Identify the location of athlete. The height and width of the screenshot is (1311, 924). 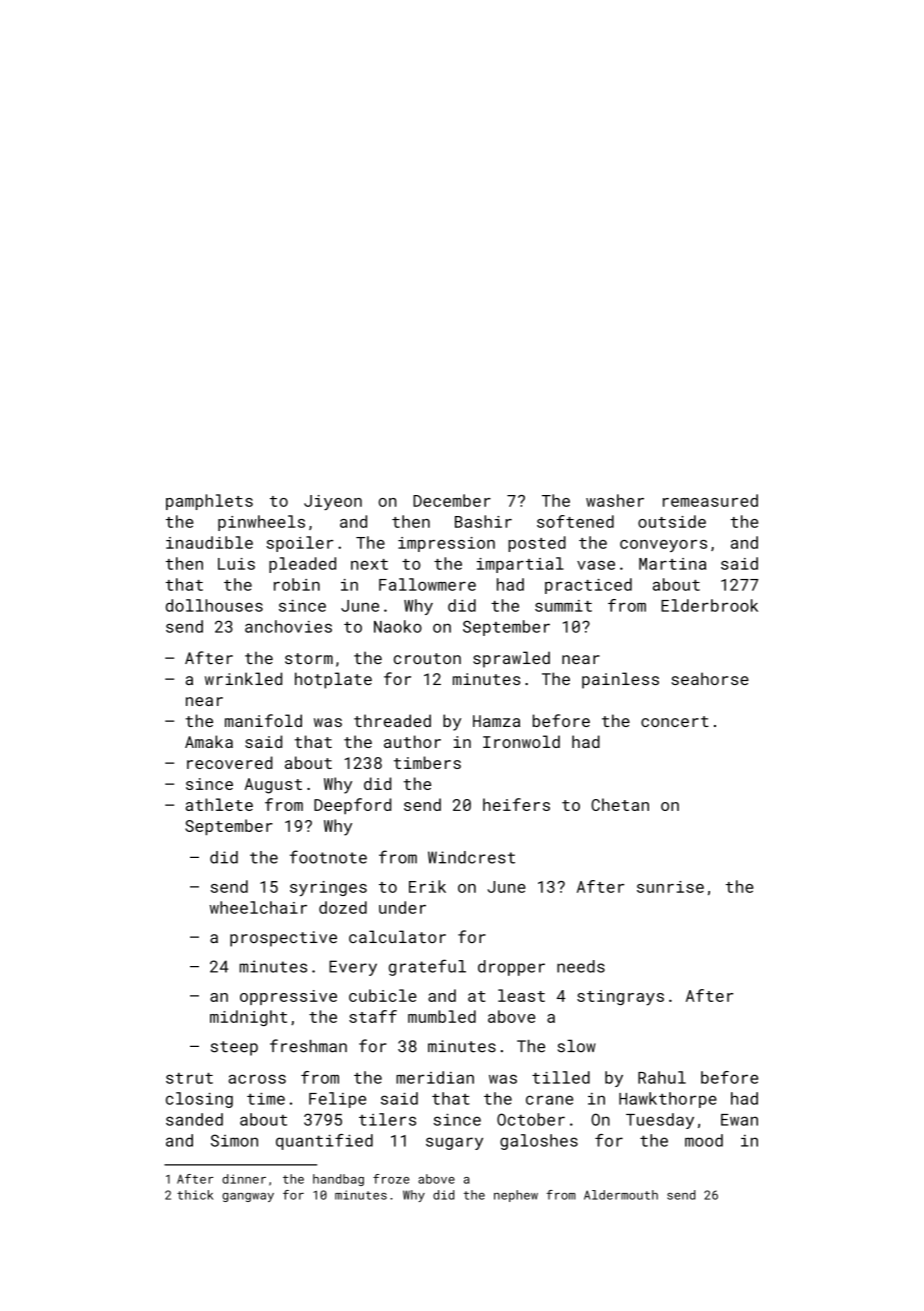
(219, 804).
